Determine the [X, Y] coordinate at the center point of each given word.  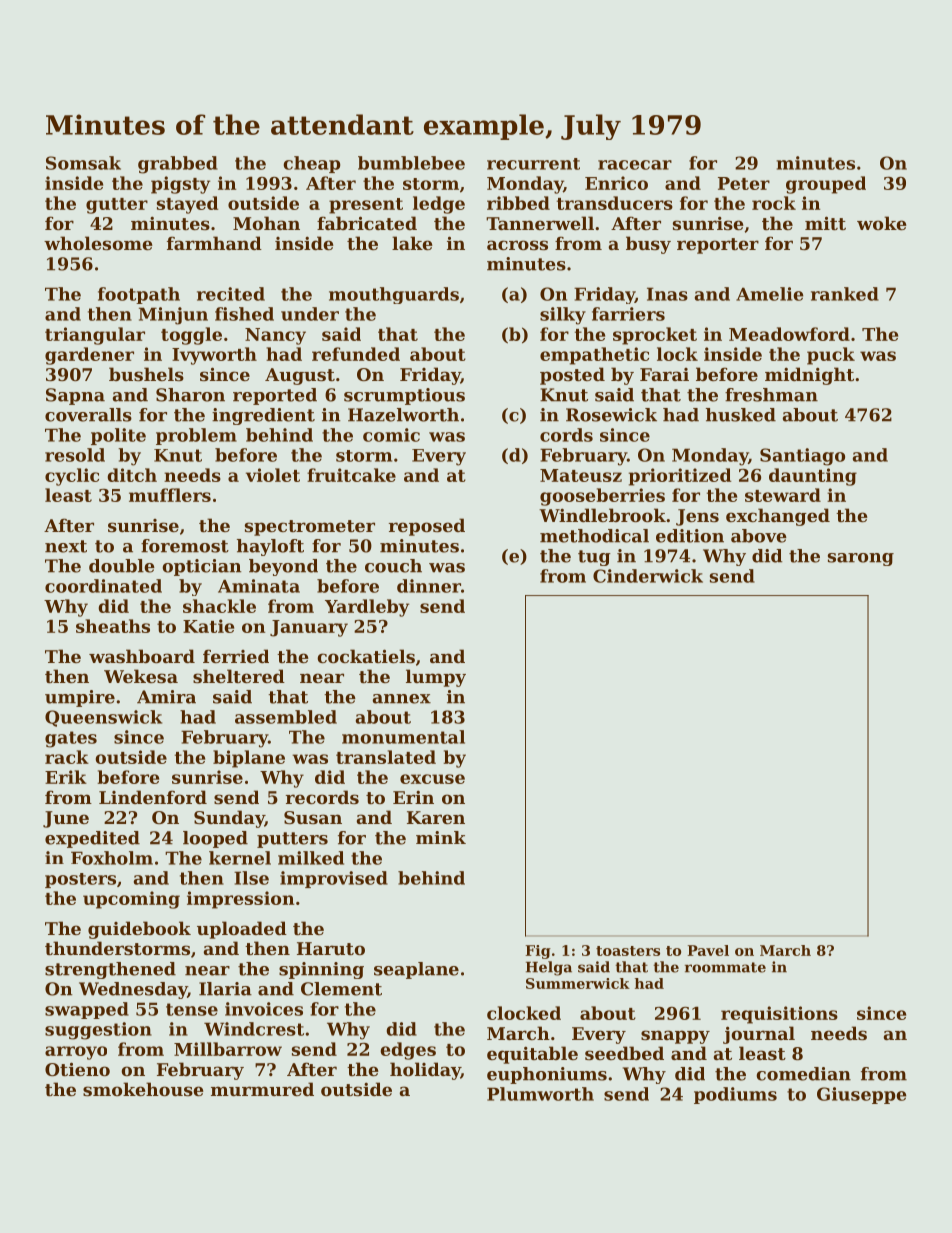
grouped [826, 185]
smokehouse [143, 1089]
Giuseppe [862, 1095]
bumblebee [411, 163]
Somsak [83, 163]
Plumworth [540, 1094]
